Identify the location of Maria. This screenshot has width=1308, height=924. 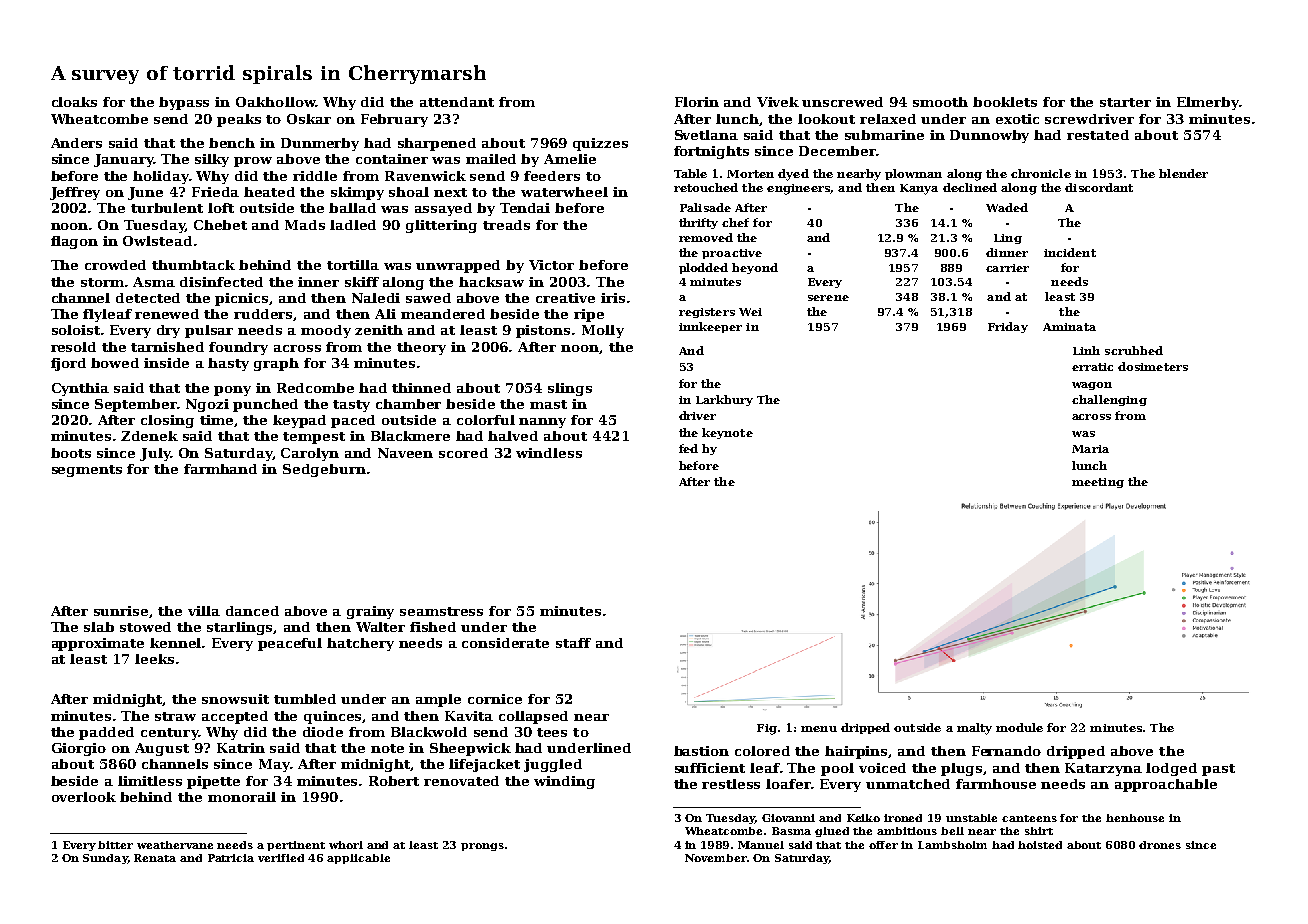
(1090, 449).
